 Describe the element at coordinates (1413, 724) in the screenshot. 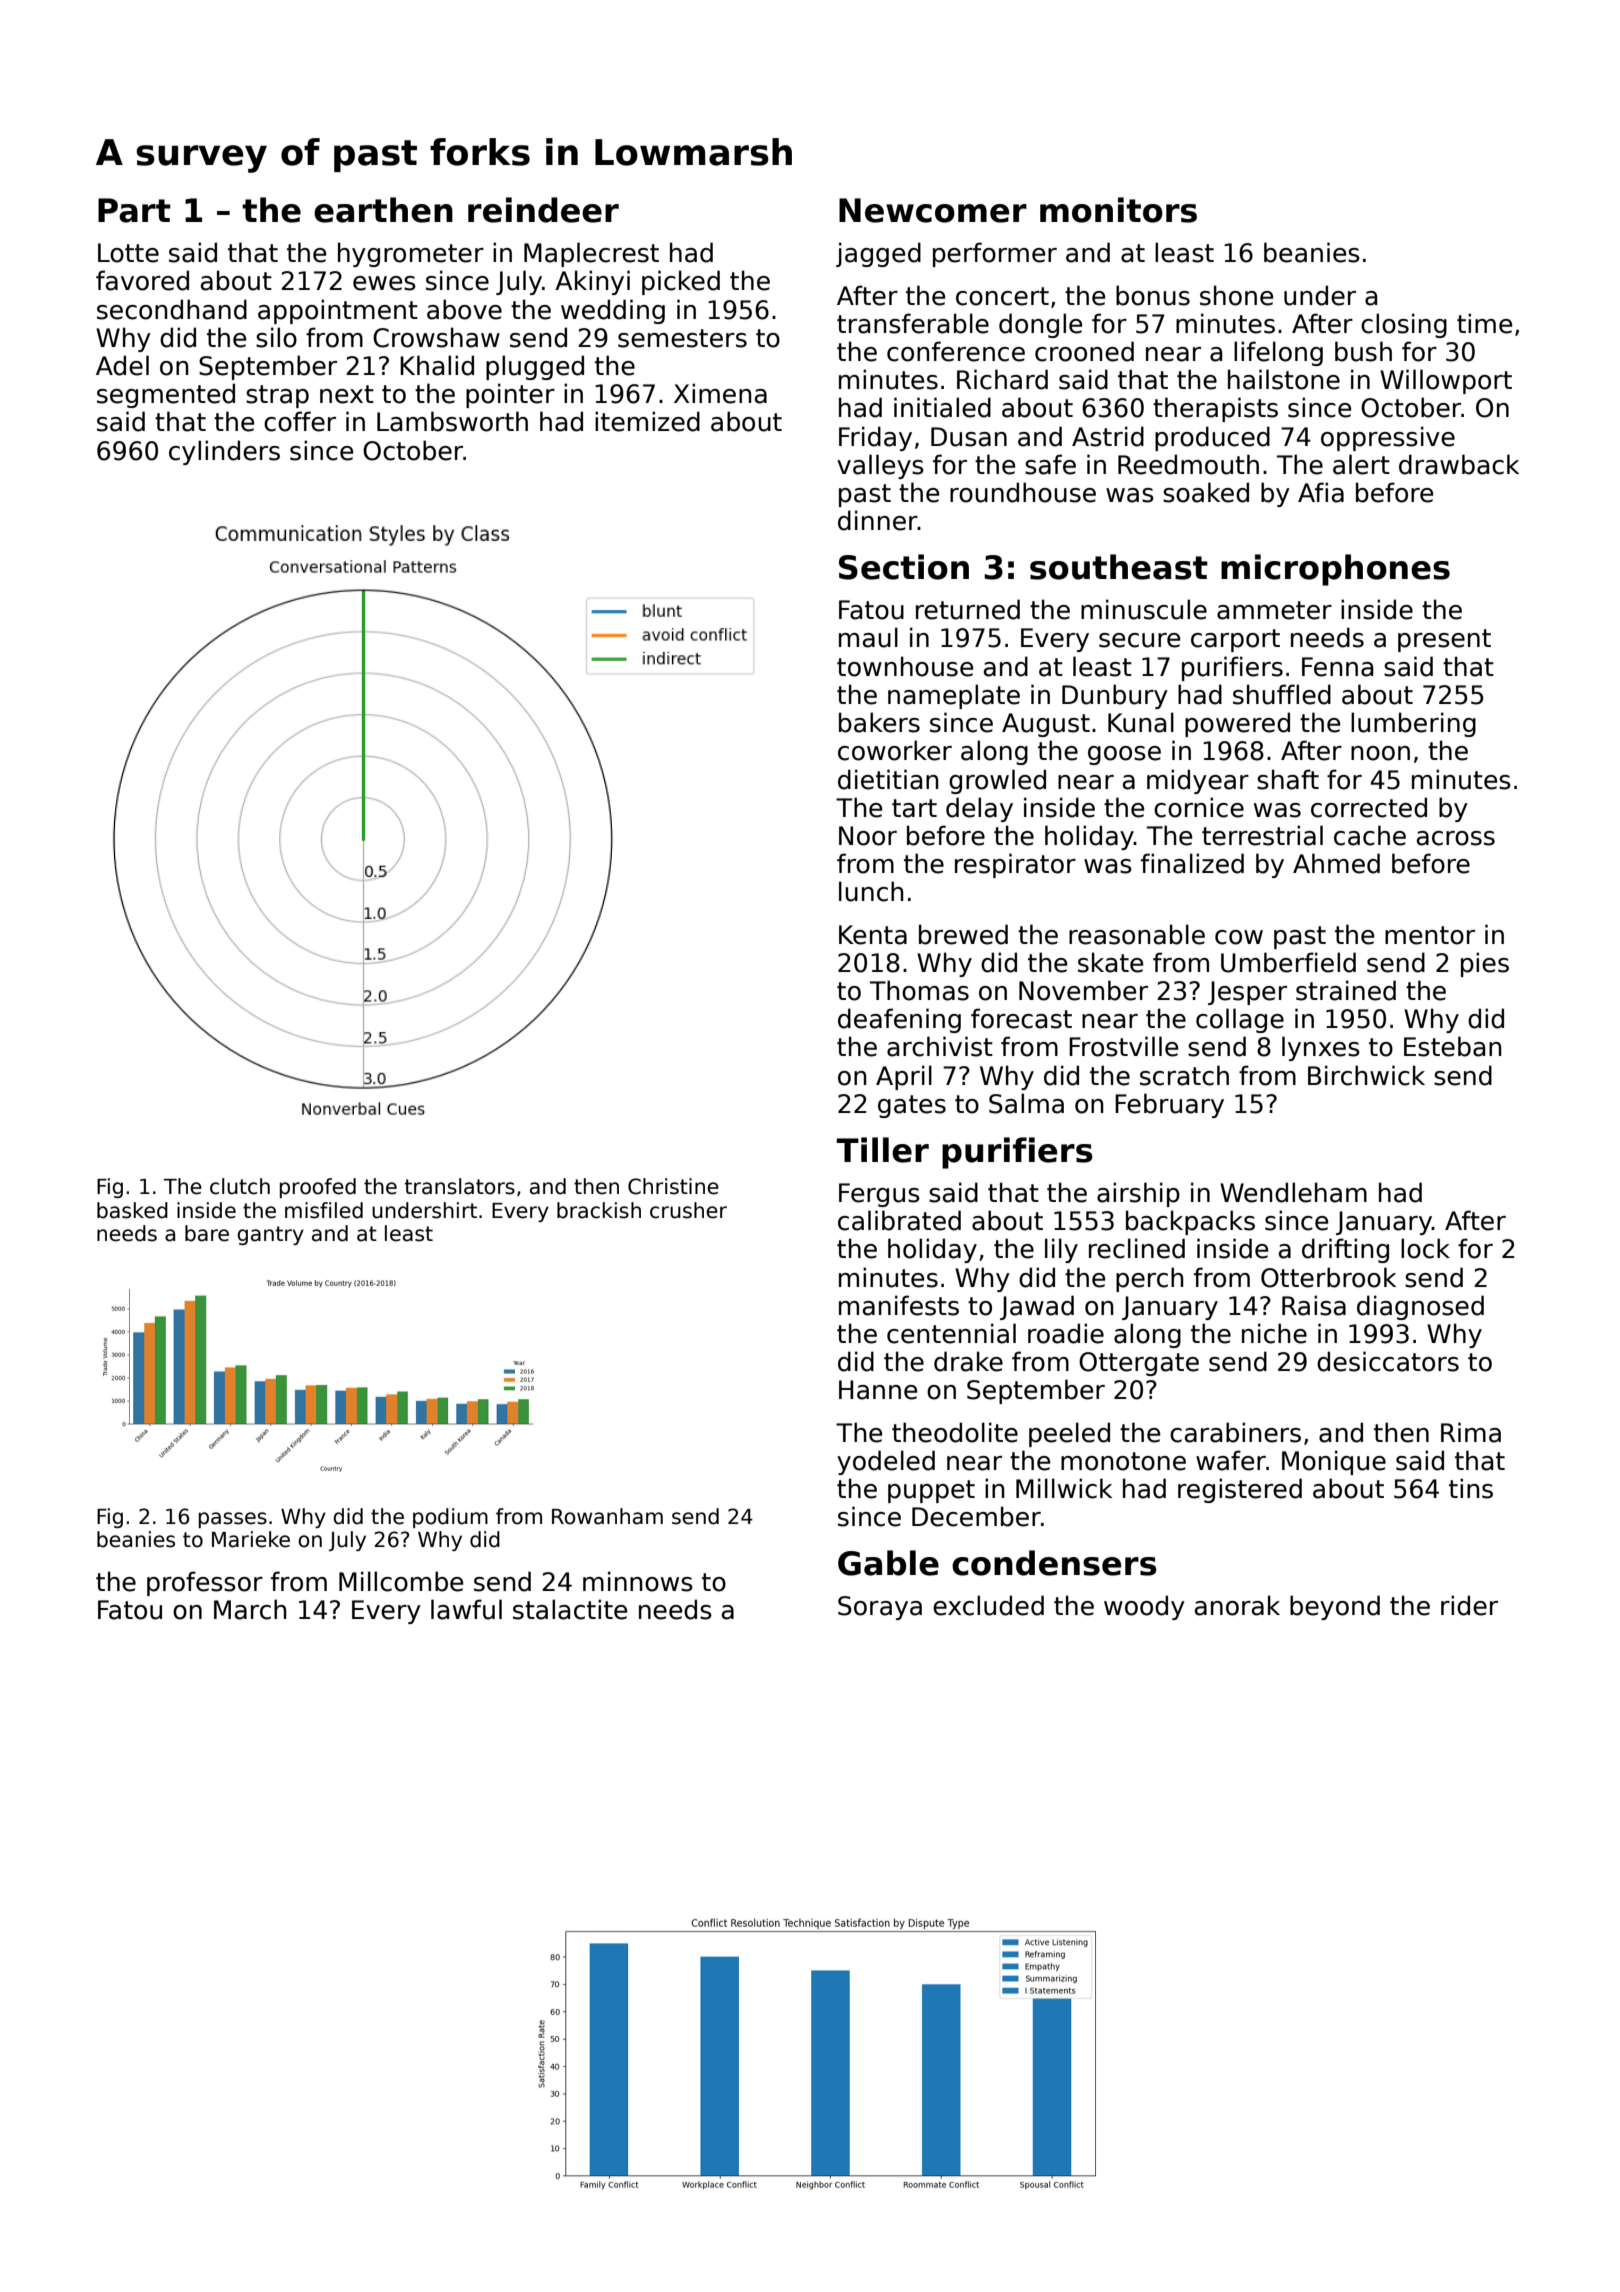

I see `lumbering` at that location.
